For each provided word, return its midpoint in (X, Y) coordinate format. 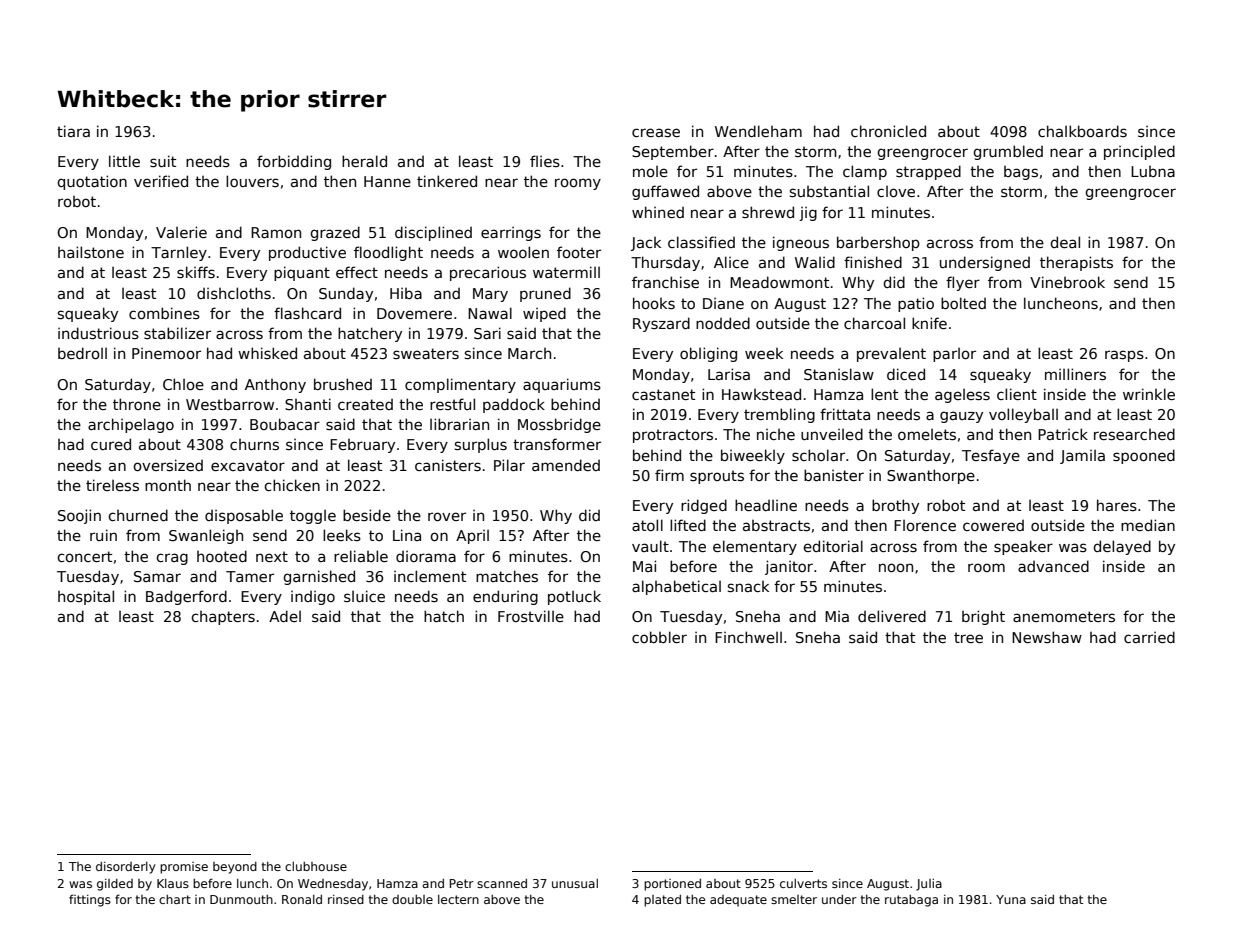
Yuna (1011, 899)
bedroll (82, 353)
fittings (90, 900)
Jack (646, 244)
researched (1134, 434)
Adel (285, 616)
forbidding (294, 162)
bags (1021, 173)
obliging (708, 354)
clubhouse (316, 866)
